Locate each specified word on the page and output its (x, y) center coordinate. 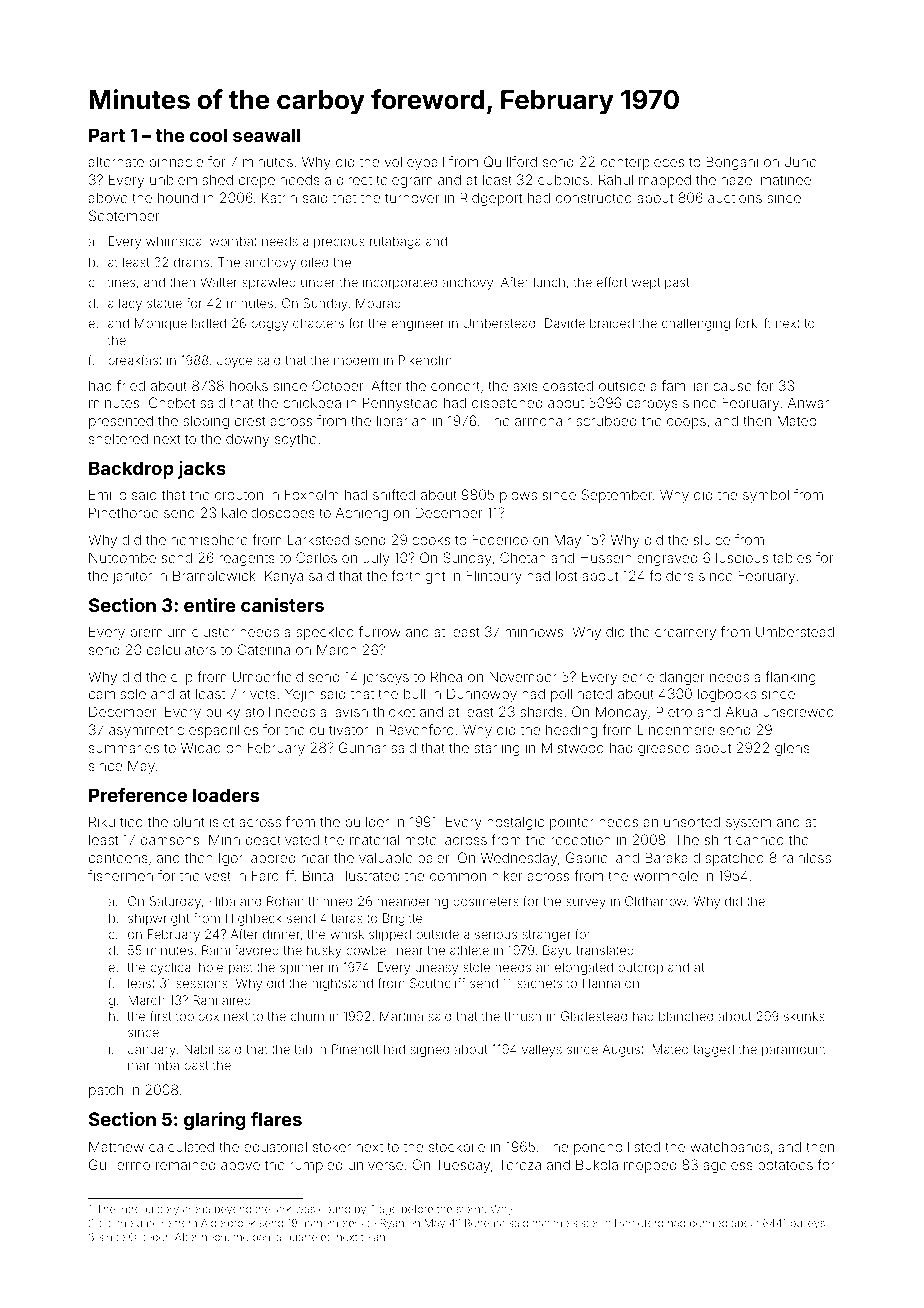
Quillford (510, 162)
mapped (665, 181)
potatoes (785, 1166)
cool (208, 135)
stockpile (457, 1148)
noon (214, 1238)
